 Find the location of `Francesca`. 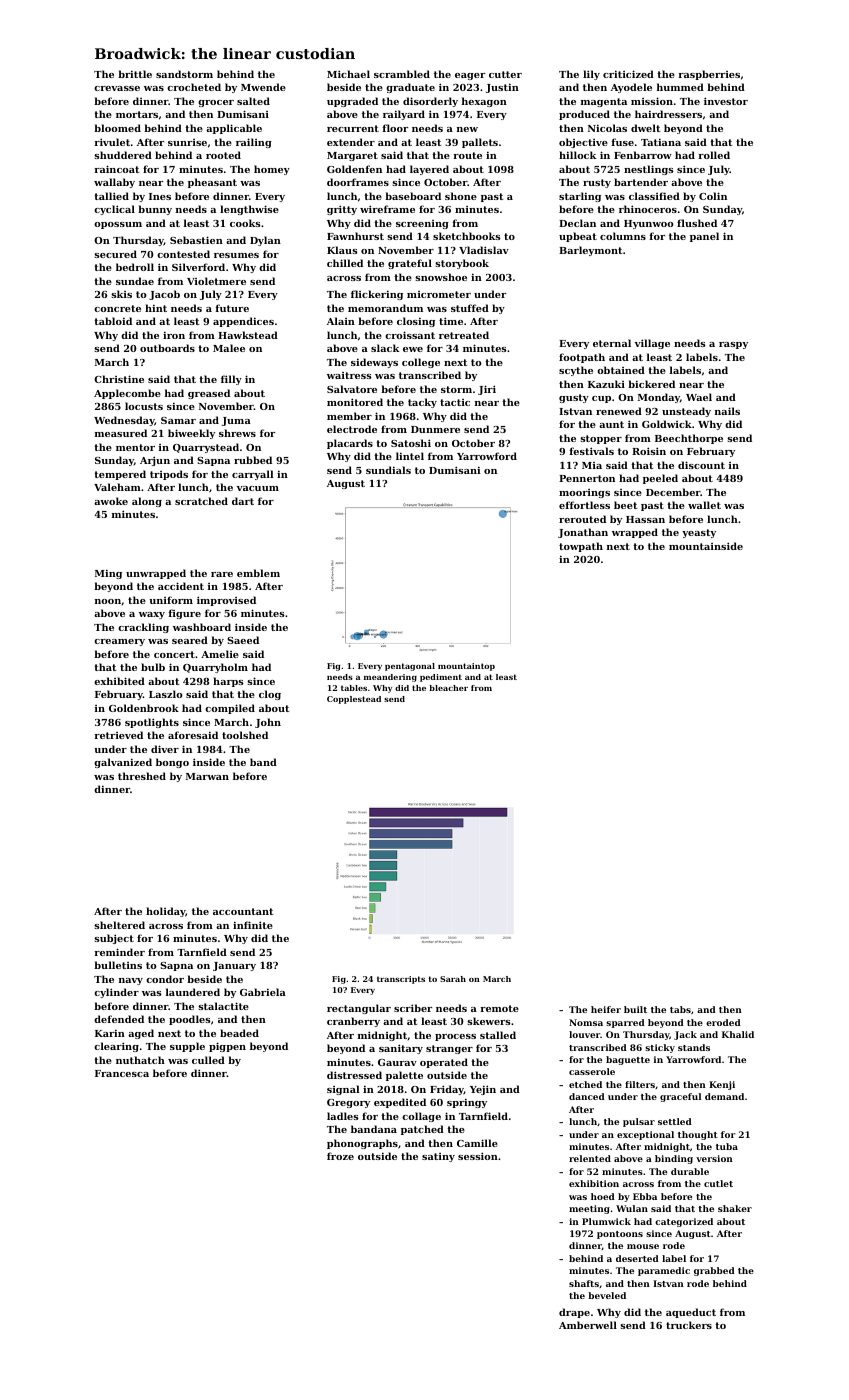

Francesca is located at coordinates (122, 1073).
